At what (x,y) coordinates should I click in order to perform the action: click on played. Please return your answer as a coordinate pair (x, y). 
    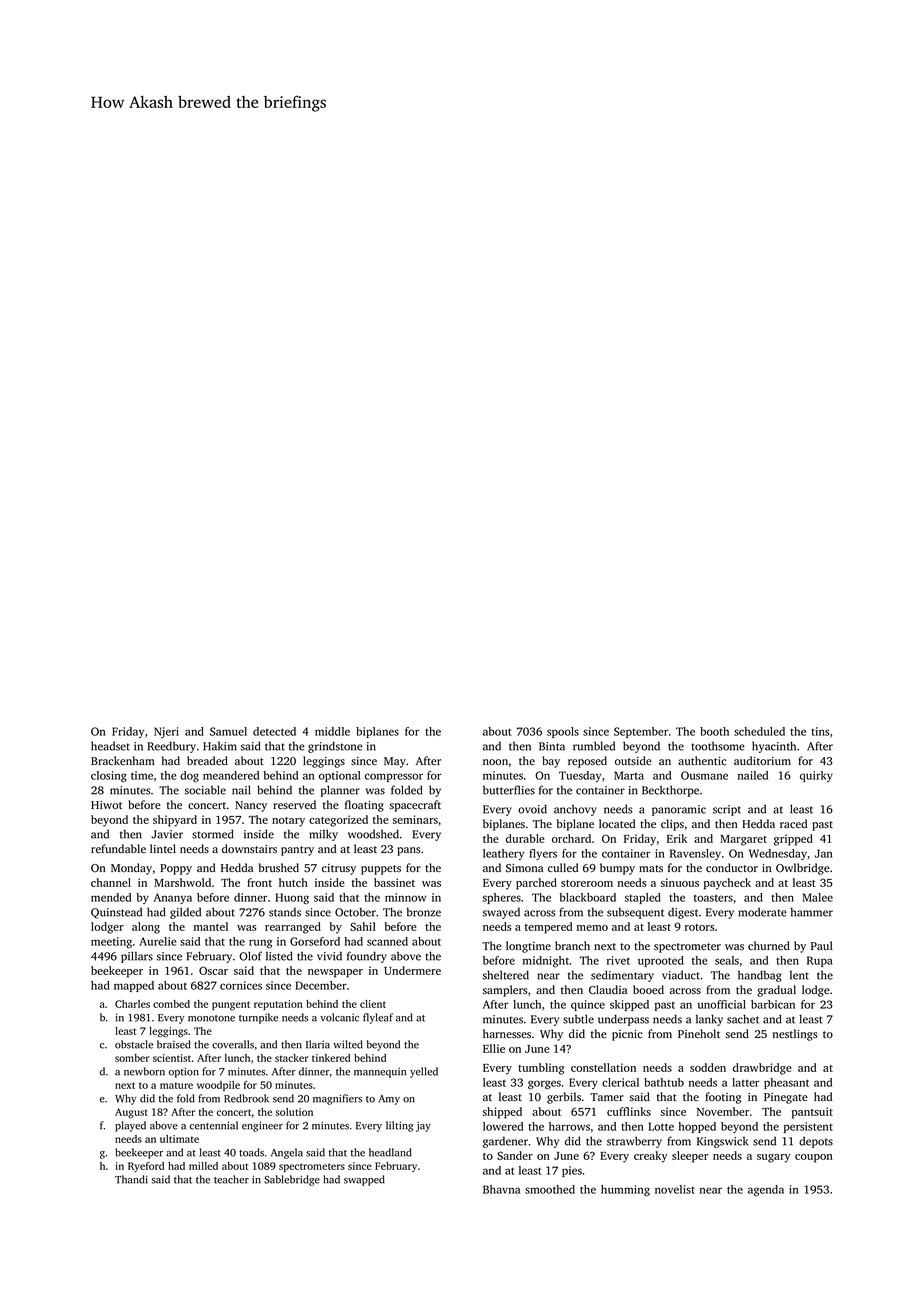
    Looking at the image, I should click on (130, 1126).
